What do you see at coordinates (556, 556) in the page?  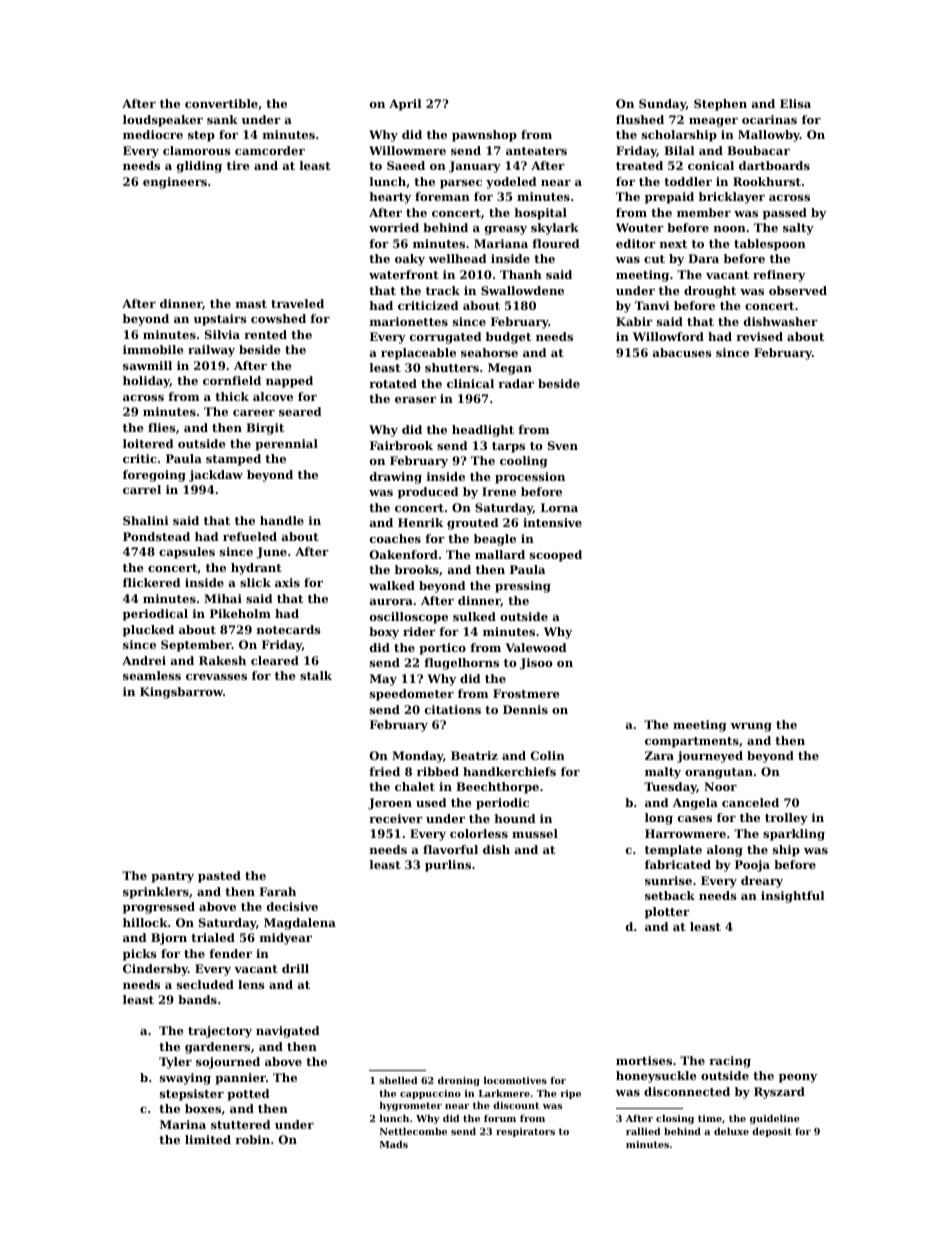 I see `scooped` at bounding box center [556, 556].
